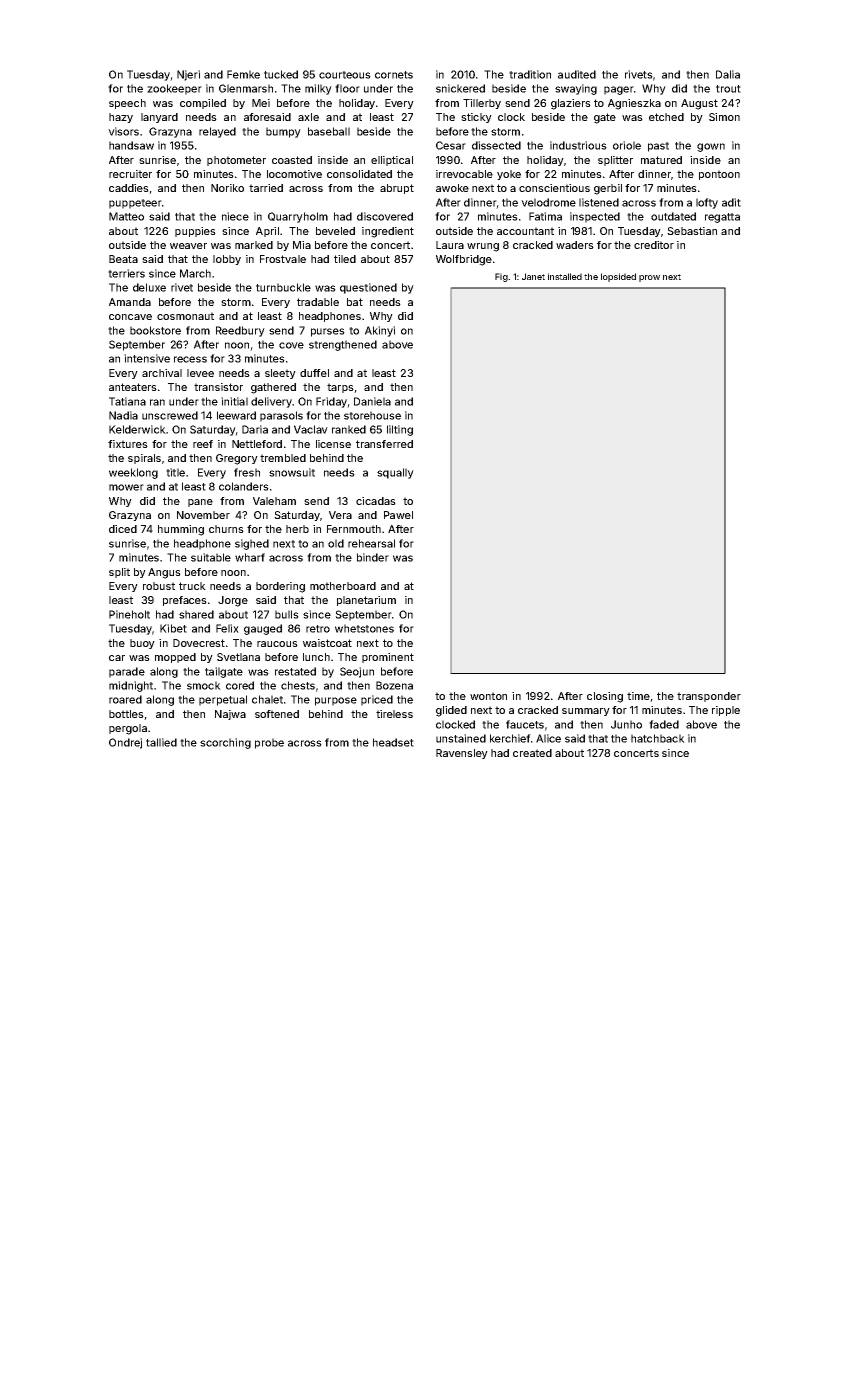 Image resolution: width=849 pixels, height=1400 pixels. Describe the element at coordinates (654, 245) in the page. I see `creditor` at that location.
